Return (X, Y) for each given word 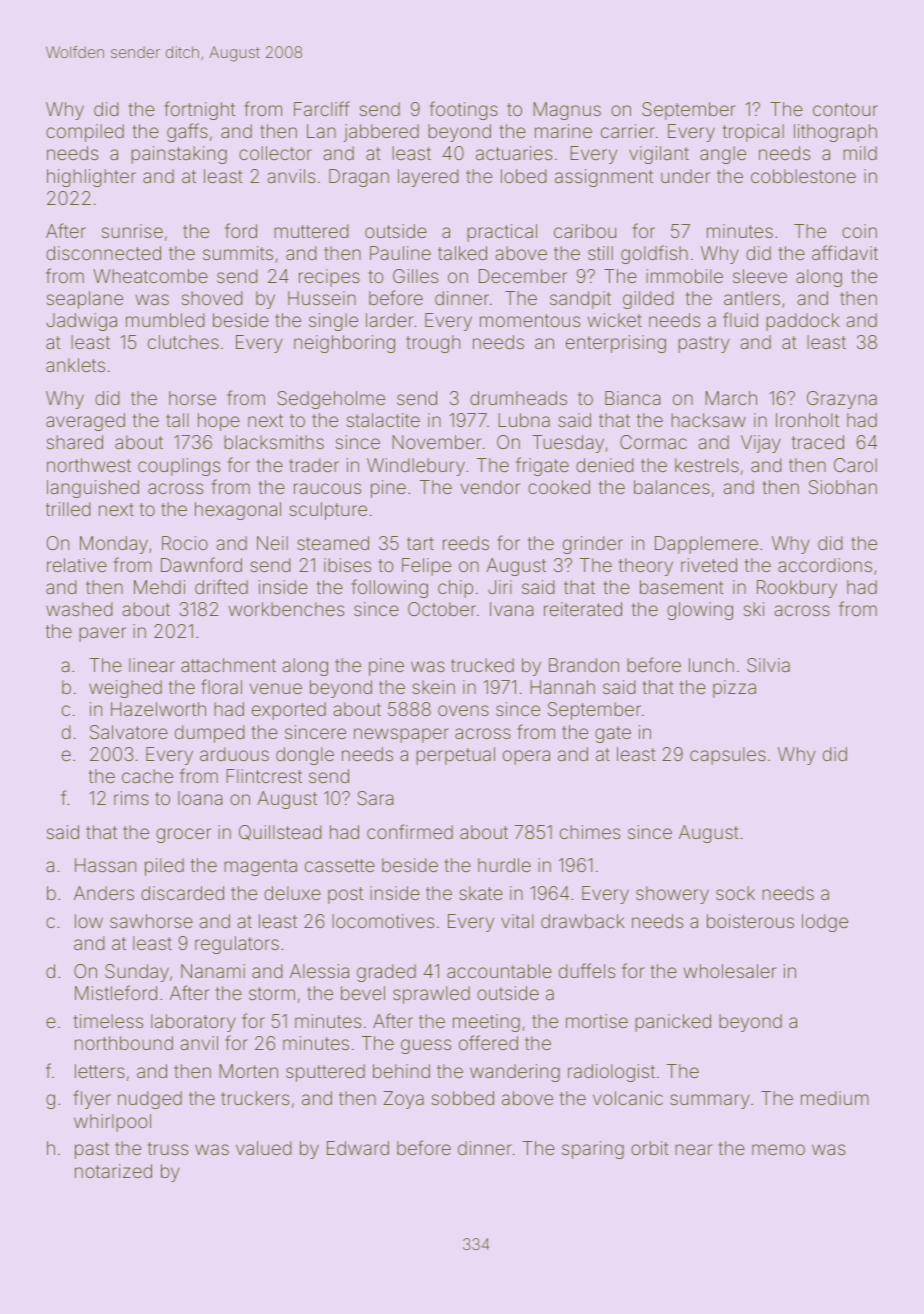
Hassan (105, 865)
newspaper (401, 735)
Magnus (567, 111)
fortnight (199, 110)
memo (778, 1149)
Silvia (768, 665)
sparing (593, 1150)
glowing (700, 611)
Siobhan (843, 487)
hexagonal (238, 511)
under (685, 176)
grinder (593, 545)
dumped (210, 734)
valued (264, 1148)
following (389, 588)
